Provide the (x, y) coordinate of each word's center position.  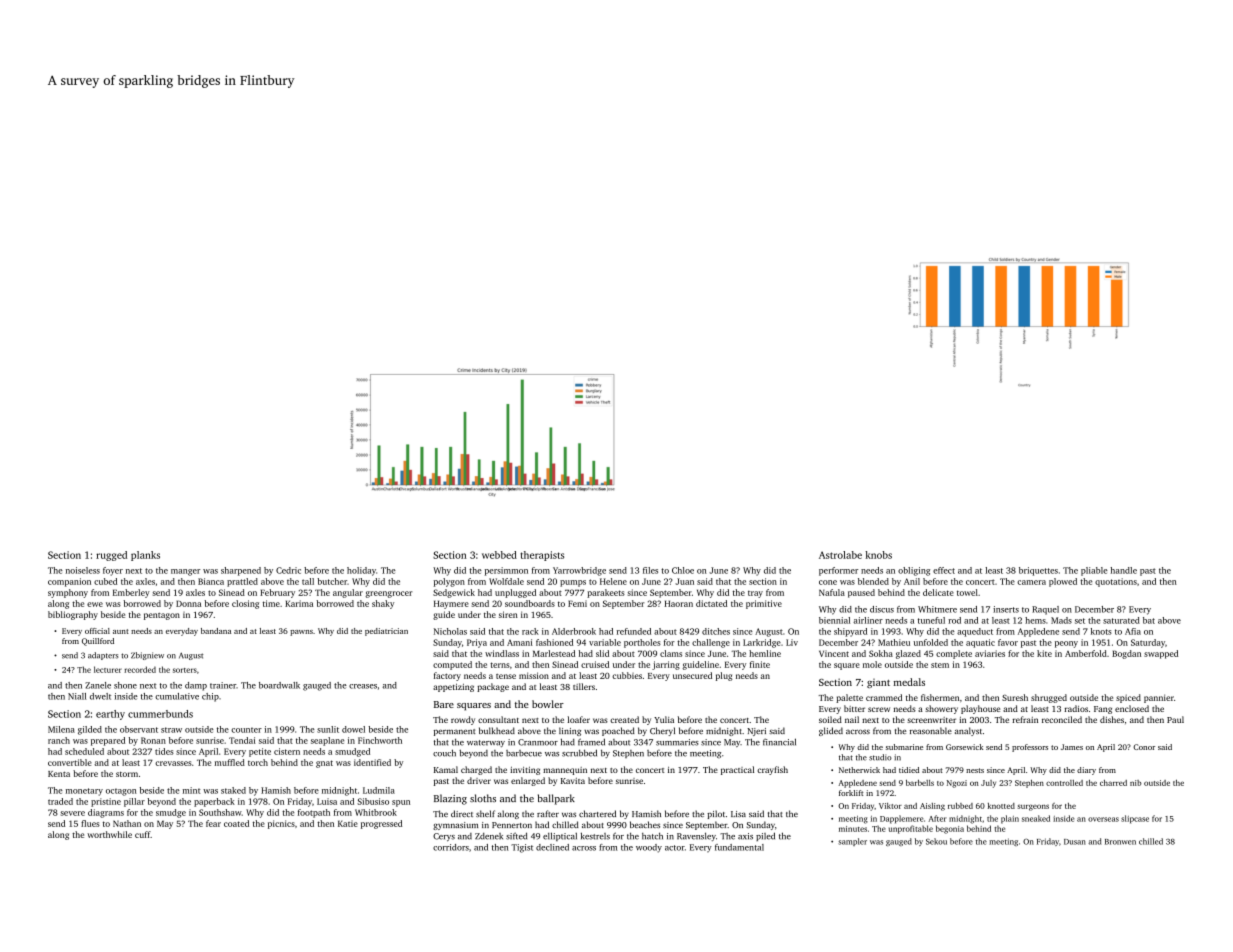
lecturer (108, 669)
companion (69, 582)
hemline (765, 653)
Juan (684, 581)
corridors (451, 847)
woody (649, 848)
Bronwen (1120, 842)
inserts (1006, 609)
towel (967, 592)
